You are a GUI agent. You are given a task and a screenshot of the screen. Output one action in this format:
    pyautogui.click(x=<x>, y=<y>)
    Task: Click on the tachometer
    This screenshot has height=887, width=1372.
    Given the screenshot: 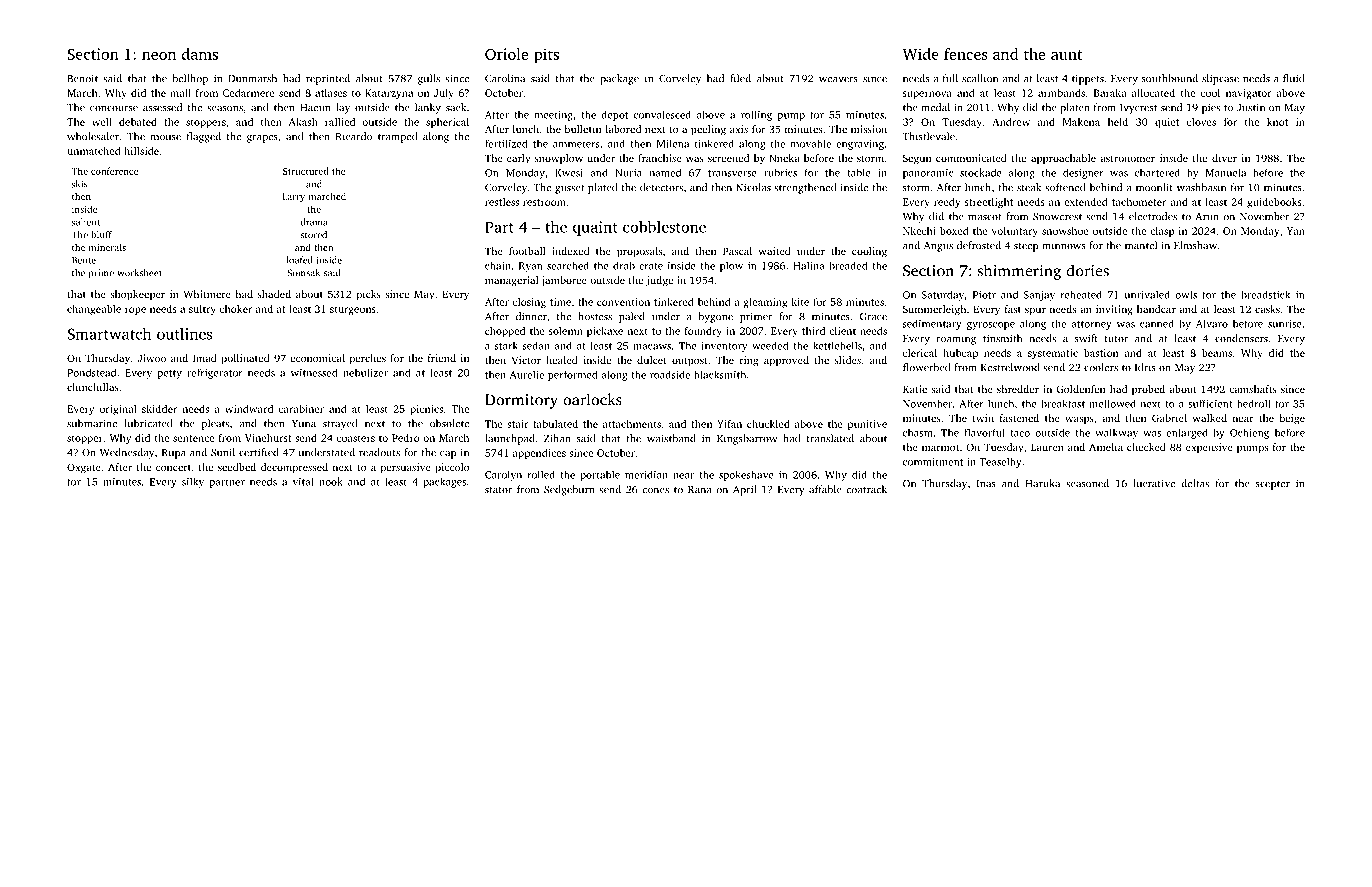 What is the action you would take?
    pyautogui.click(x=1139, y=202)
